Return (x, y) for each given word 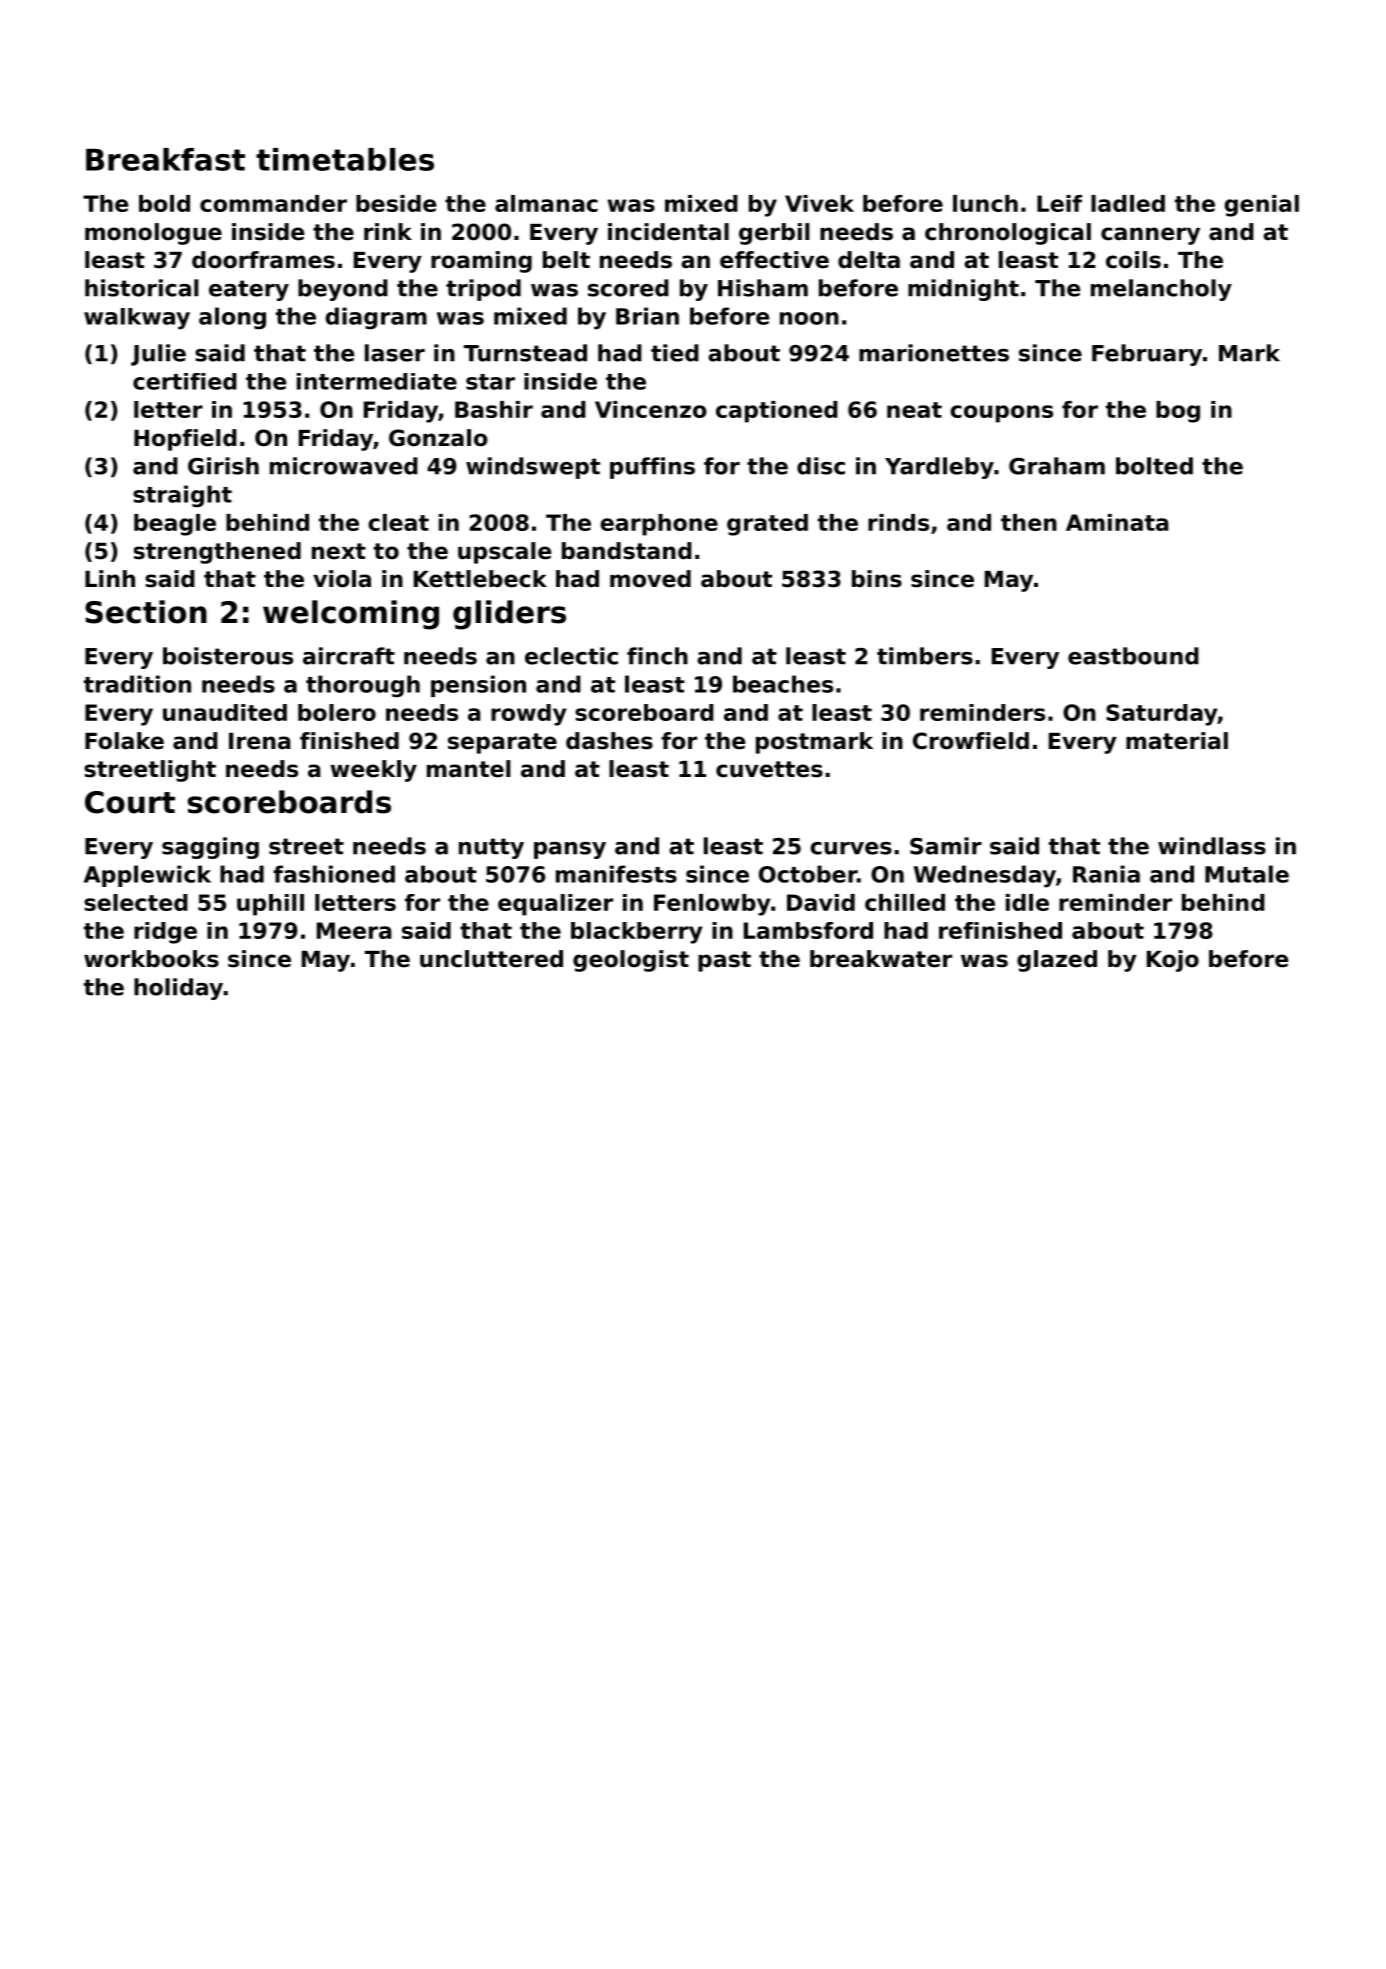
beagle (175, 525)
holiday (178, 989)
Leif (1059, 203)
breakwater (881, 959)
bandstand (627, 551)
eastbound (1133, 656)
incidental (668, 232)
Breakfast (165, 159)
